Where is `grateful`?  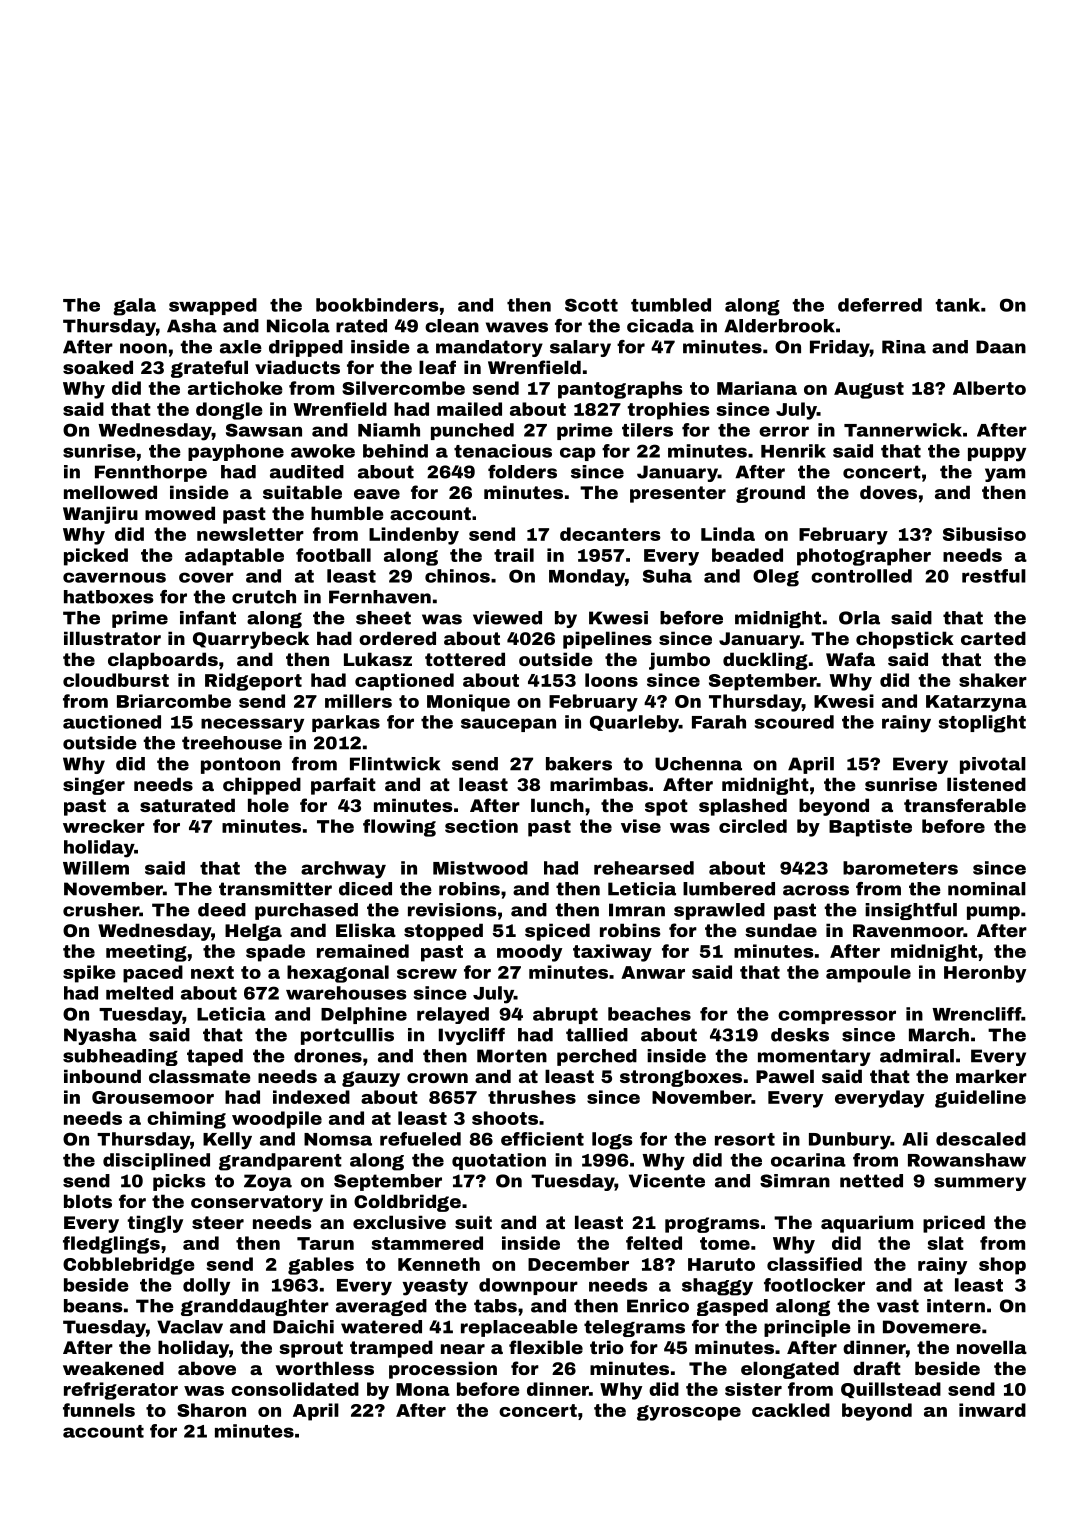
grateful is located at coordinates (209, 369).
